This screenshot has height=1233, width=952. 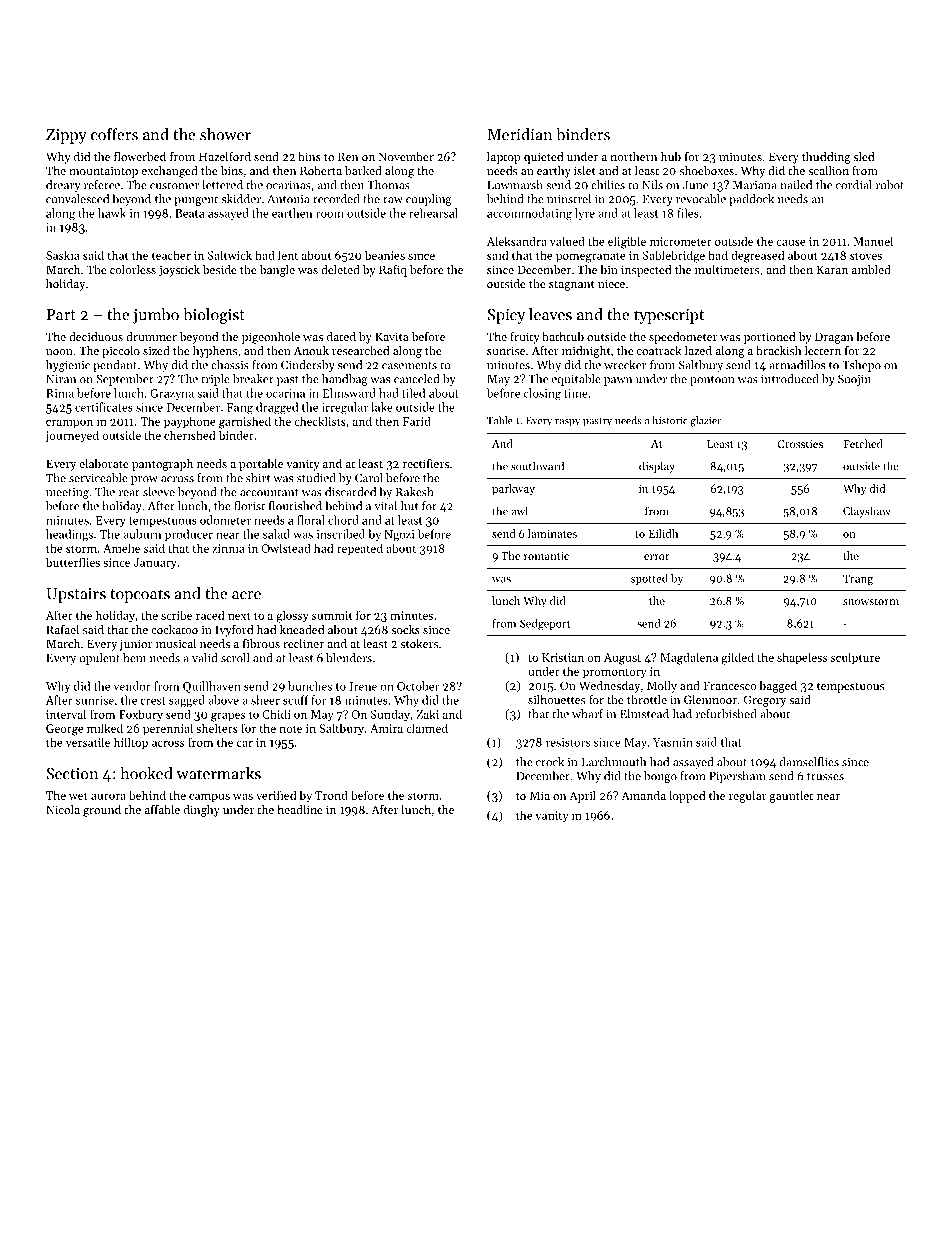 What do you see at coordinates (102, 811) in the screenshot?
I see `ground` at bounding box center [102, 811].
